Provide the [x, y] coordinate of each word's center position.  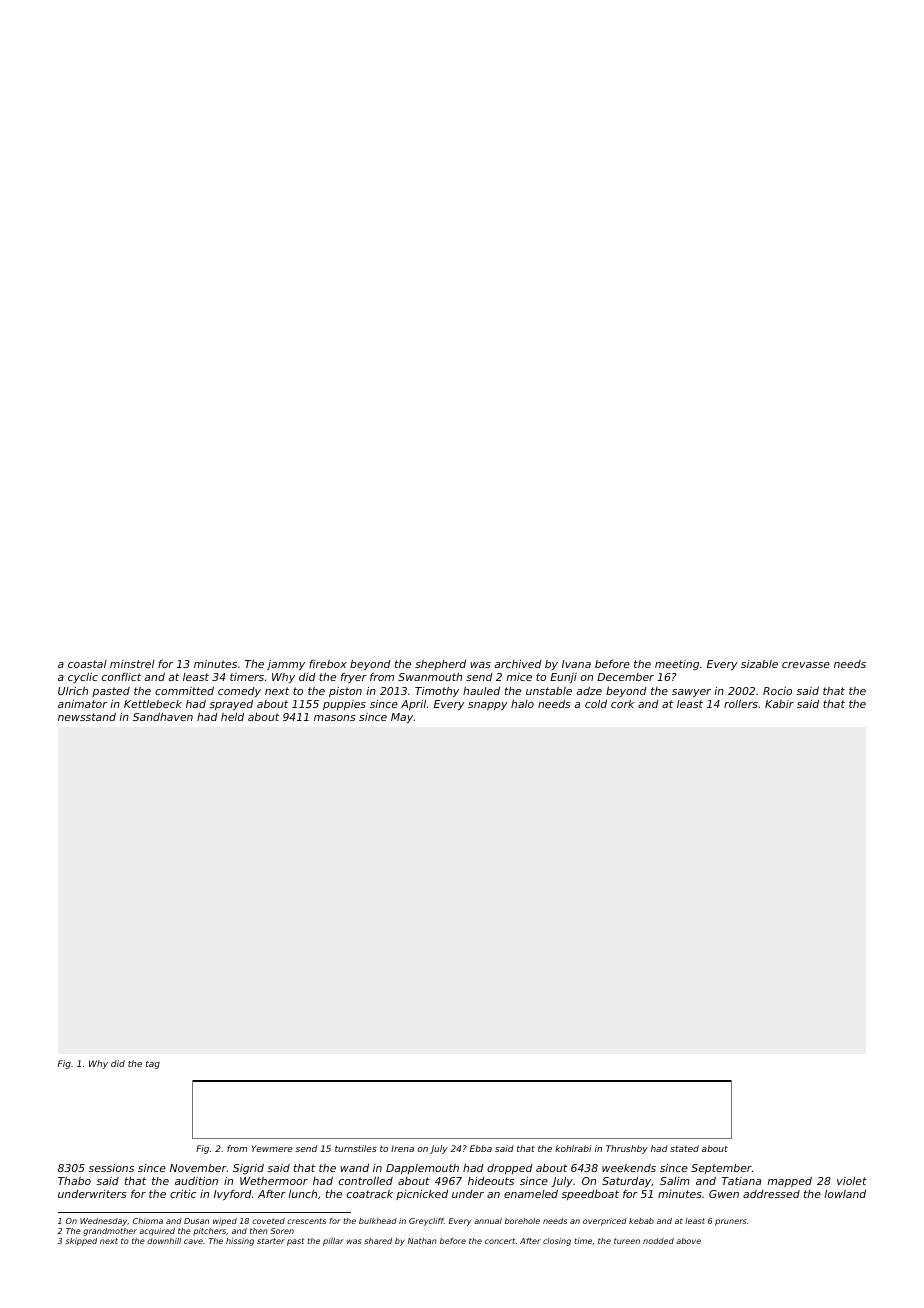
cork [622, 703]
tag [153, 1065]
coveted [268, 1221]
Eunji [563, 678]
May [402, 718]
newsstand [87, 717]
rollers [741, 703]
